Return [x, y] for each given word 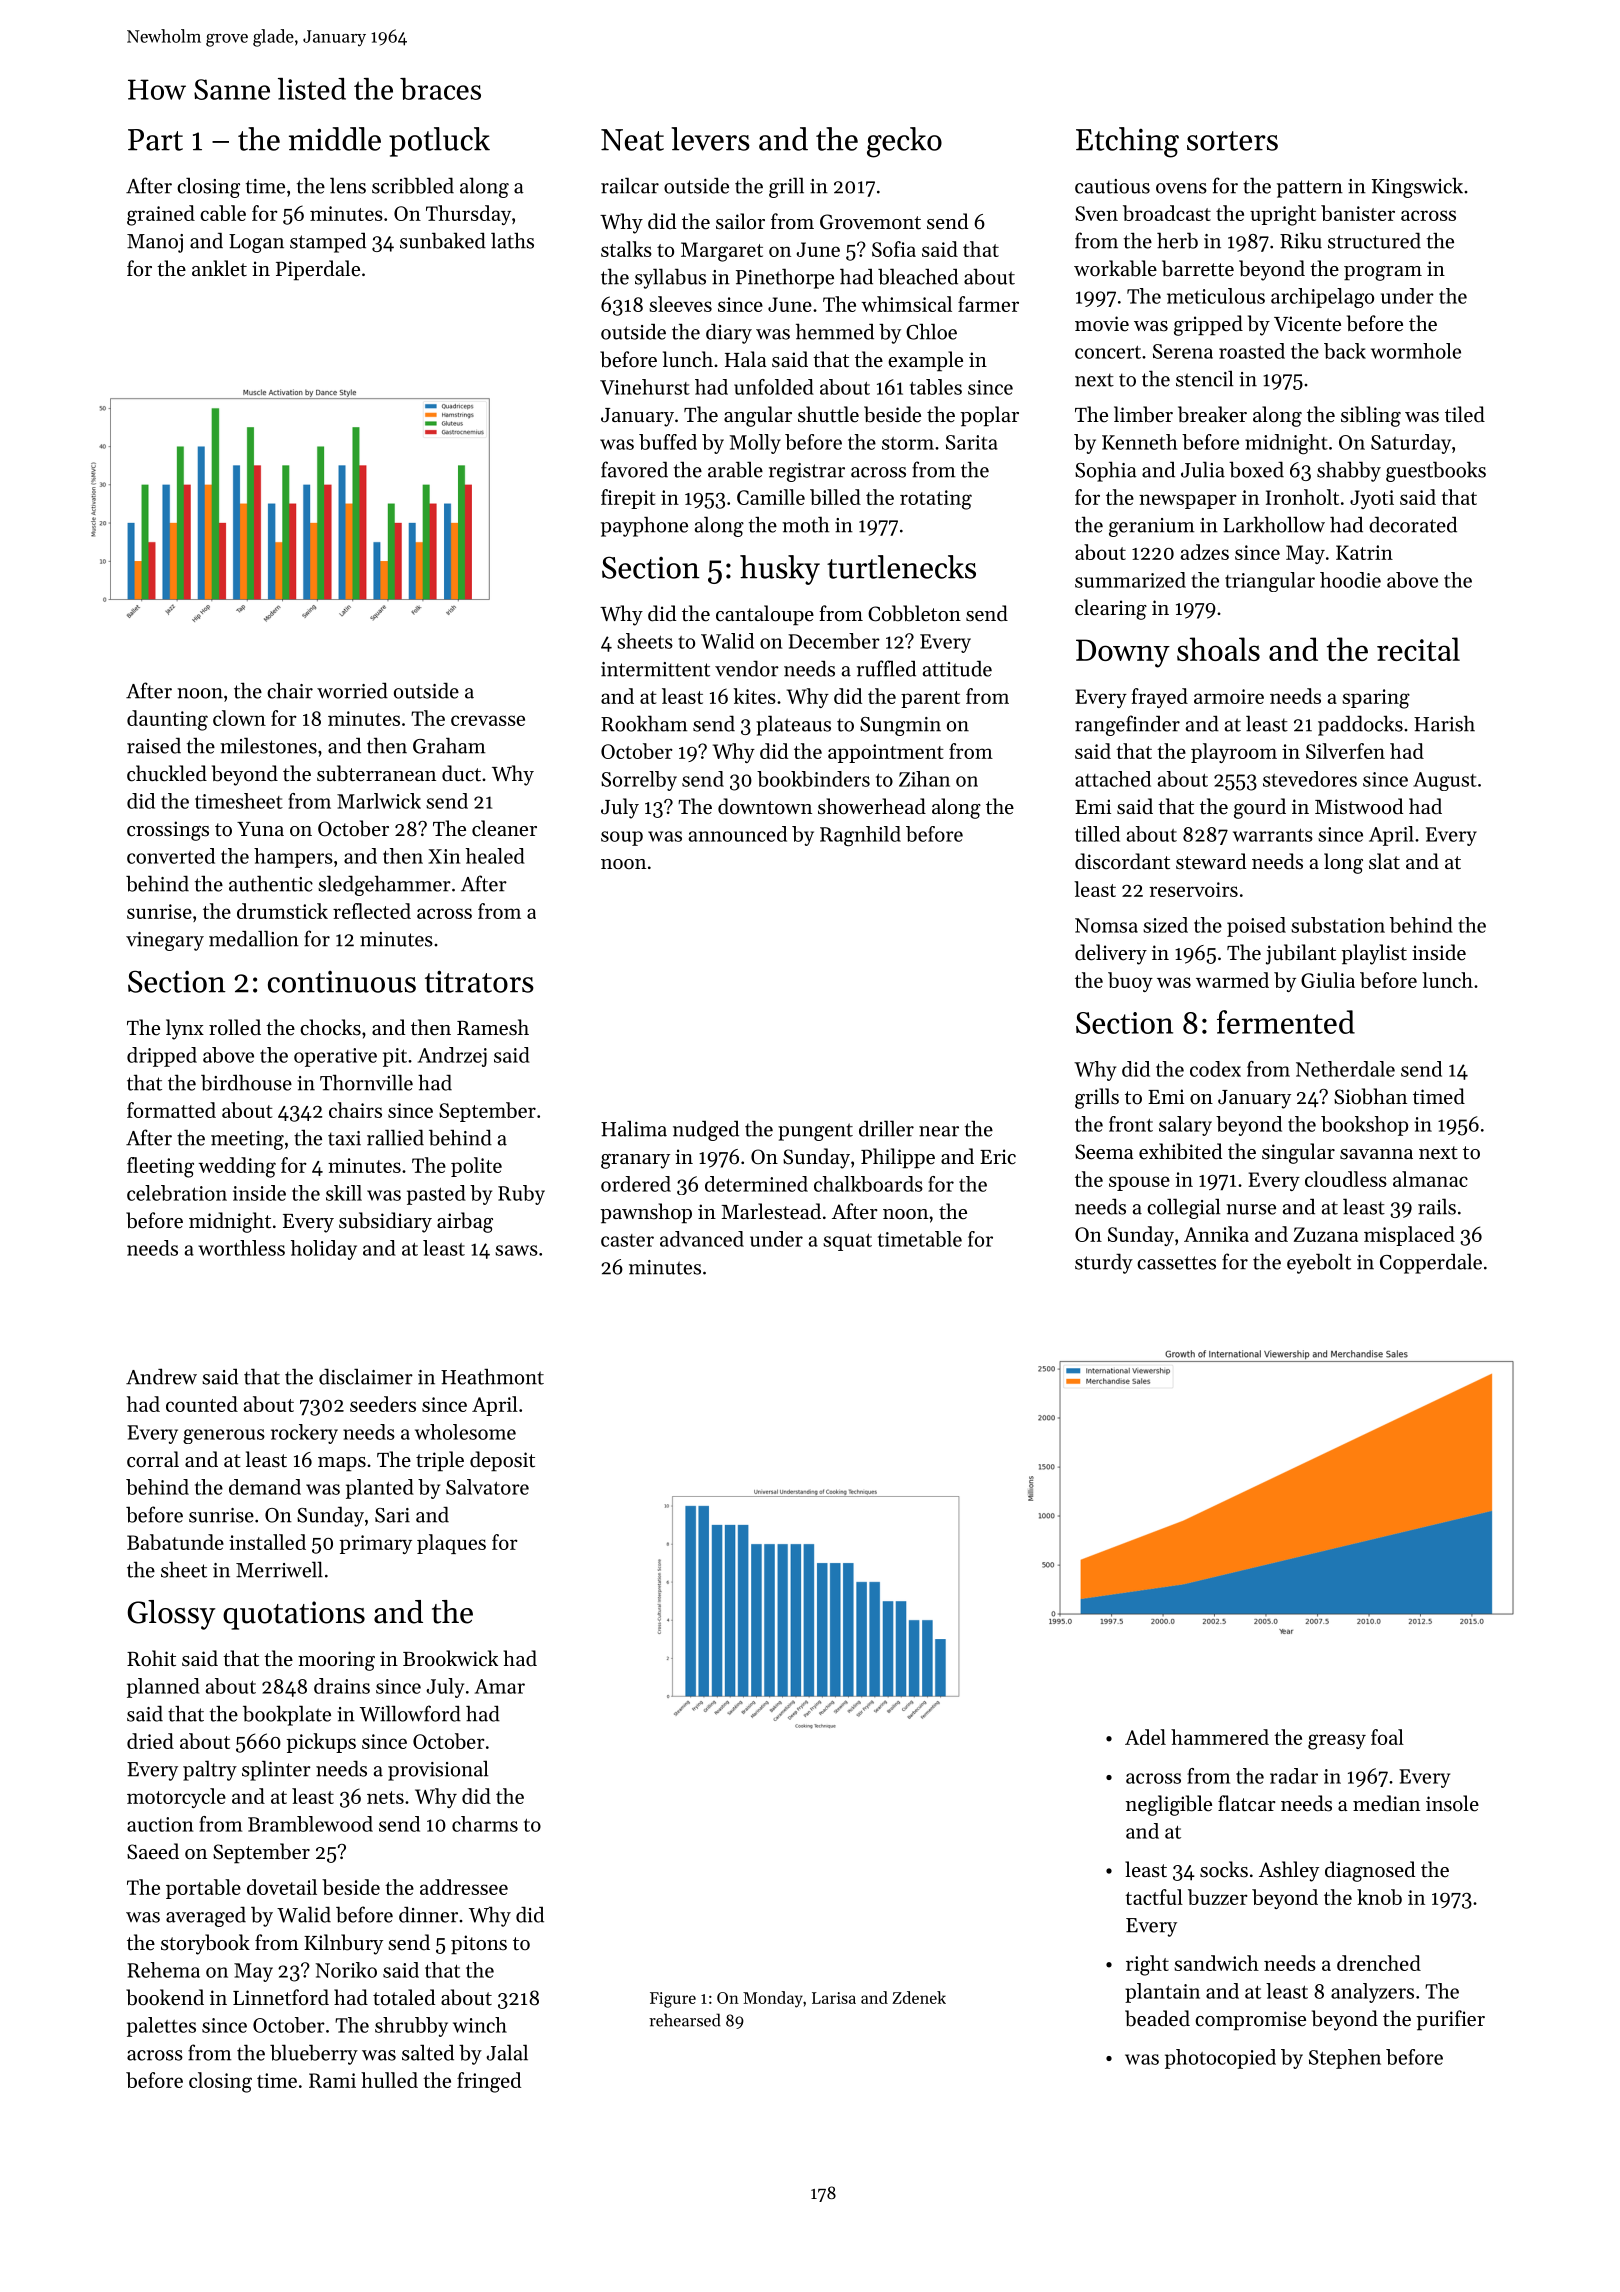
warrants [1273, 835]
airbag [465, 1222]
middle [335, 139]
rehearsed [685, 2020]
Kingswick [1417, 187]
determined [756, 1184]
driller [886, 1128]
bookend [165, 1997]
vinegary [165, 941]
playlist [1374, 954]
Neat [632, 140]
